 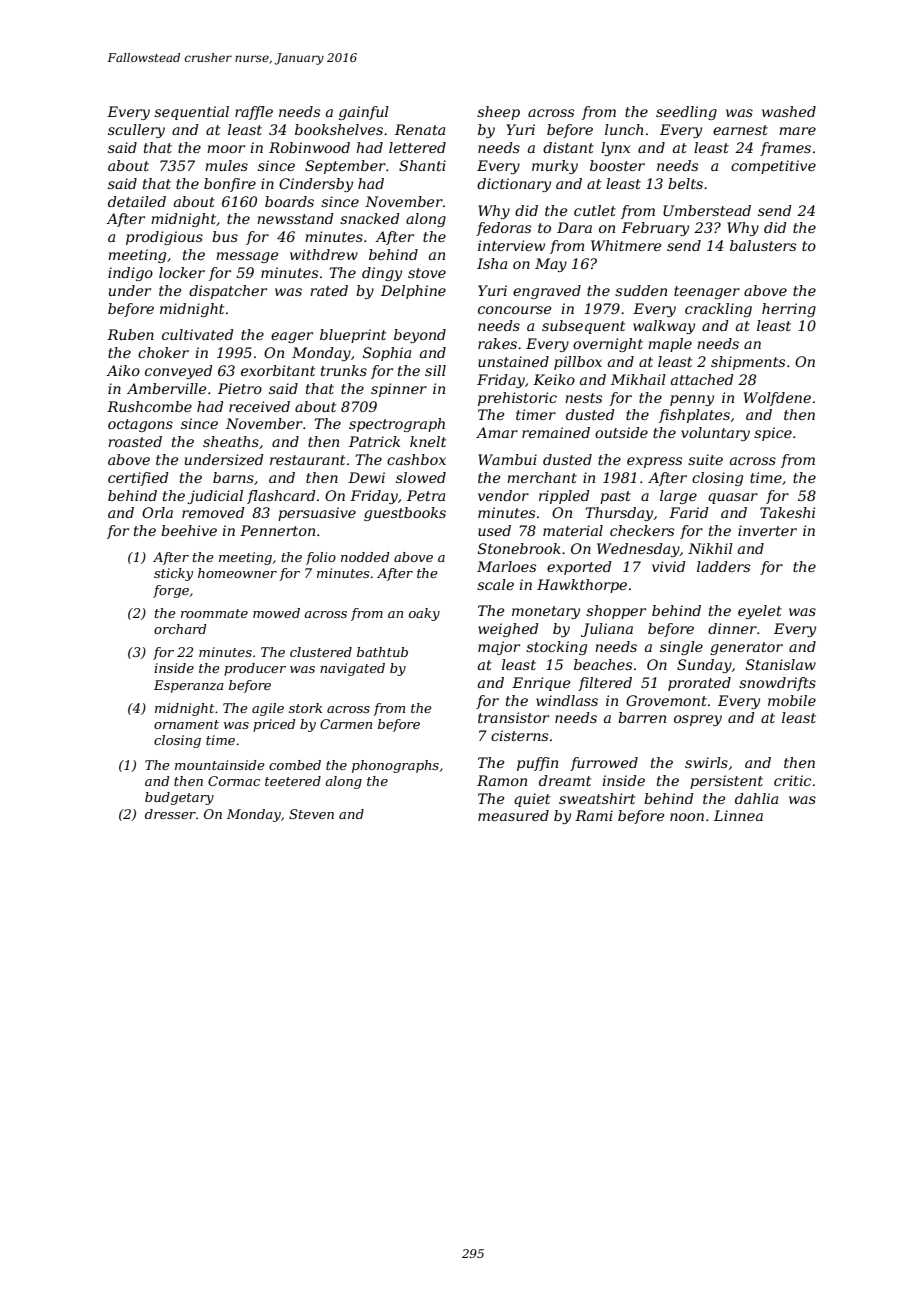 What do you see at coordinates (170, 814) in the page?
I see `dresser` at bounding box center [170, 814].
